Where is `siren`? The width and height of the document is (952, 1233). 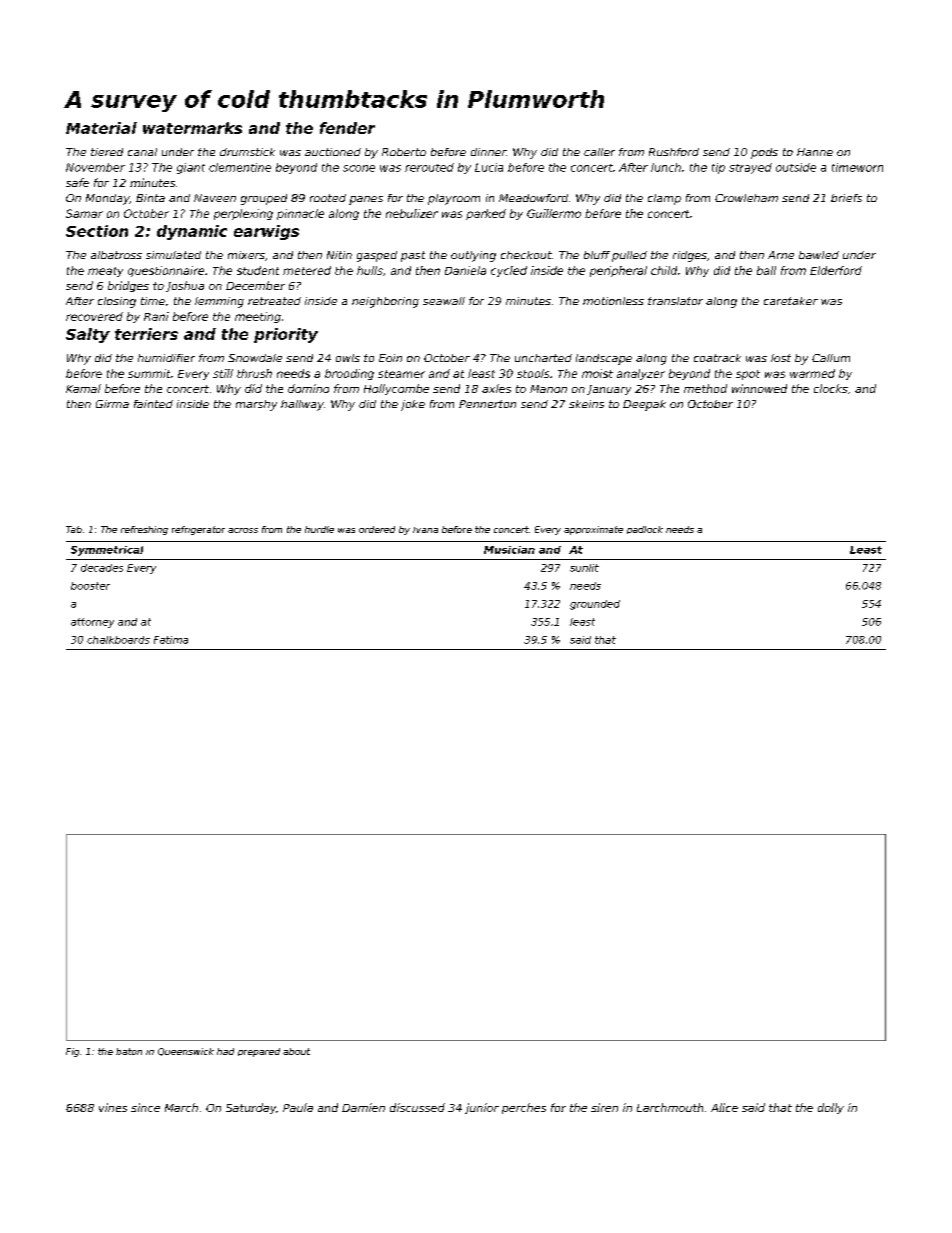 siren is located at coordinates (604, 1107).
